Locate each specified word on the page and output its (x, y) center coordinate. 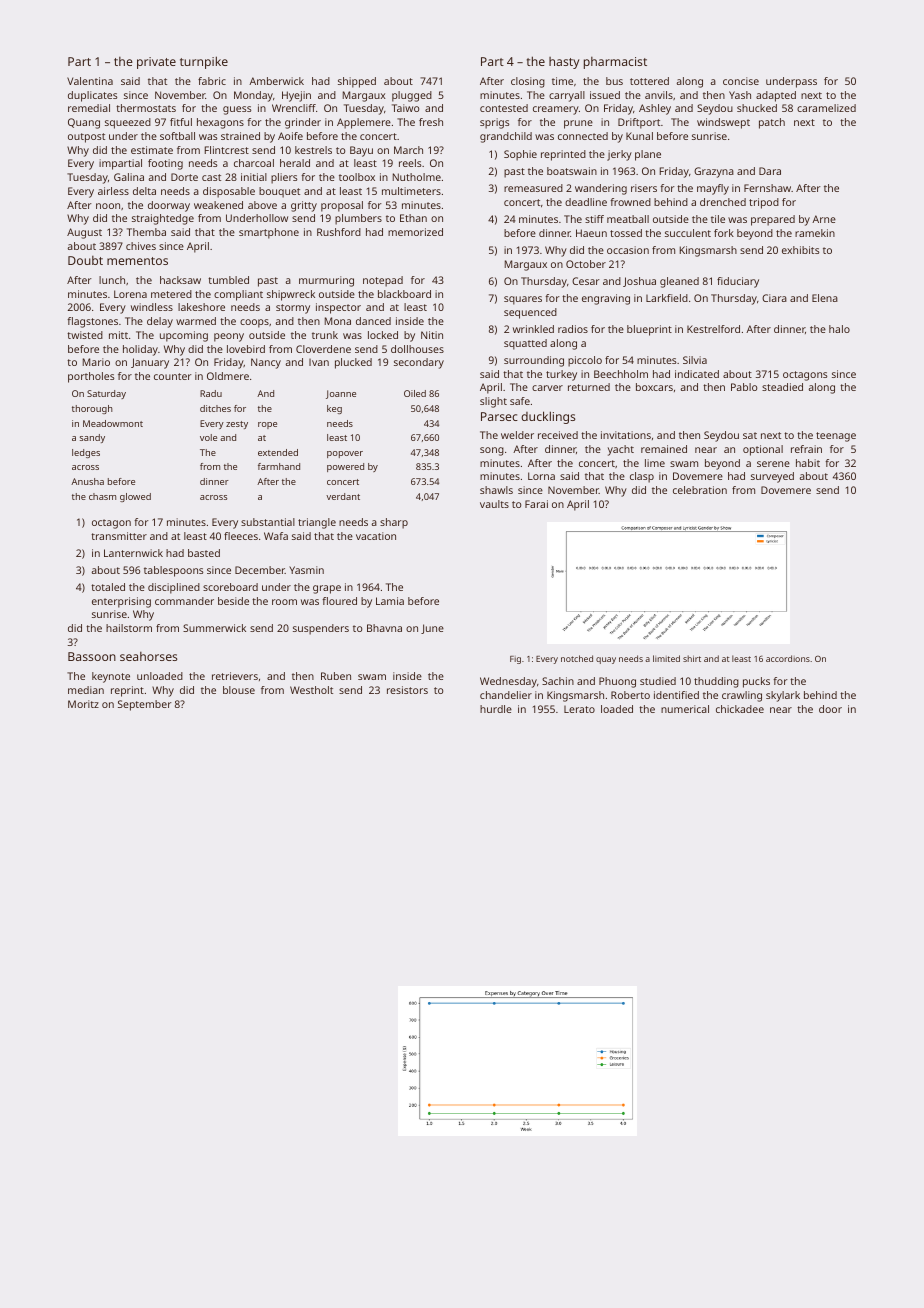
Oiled (415, 393)
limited (666, 658)
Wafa (276, 536)
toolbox (357, 177)
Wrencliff (294, 108)
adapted (776, 96)
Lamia (390, 601)
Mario (96, 362)
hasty (564, 63)
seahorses (148, 656)
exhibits (800, 250)
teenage (836, 437)
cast (211, 177)
